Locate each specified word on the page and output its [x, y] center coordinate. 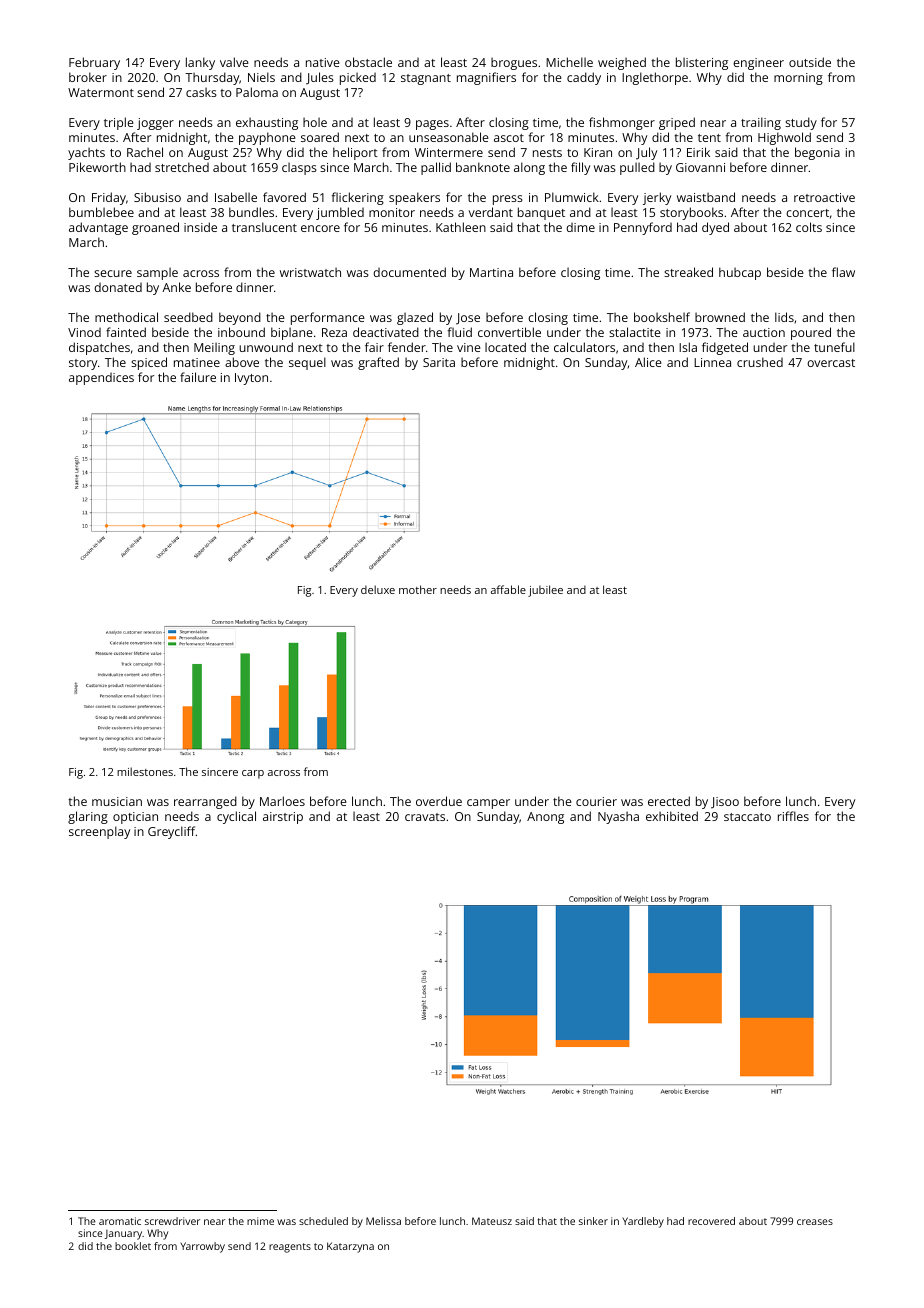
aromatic [120, 1221]
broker [88, 77]
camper [488, 804]
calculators [584, 347]
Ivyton [251, 379]
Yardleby [643, 1222]
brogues [514, 63]
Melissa [383, 1221]
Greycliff [172, 832]
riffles [793, 816]
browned [720, 317]
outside [810, 62]
